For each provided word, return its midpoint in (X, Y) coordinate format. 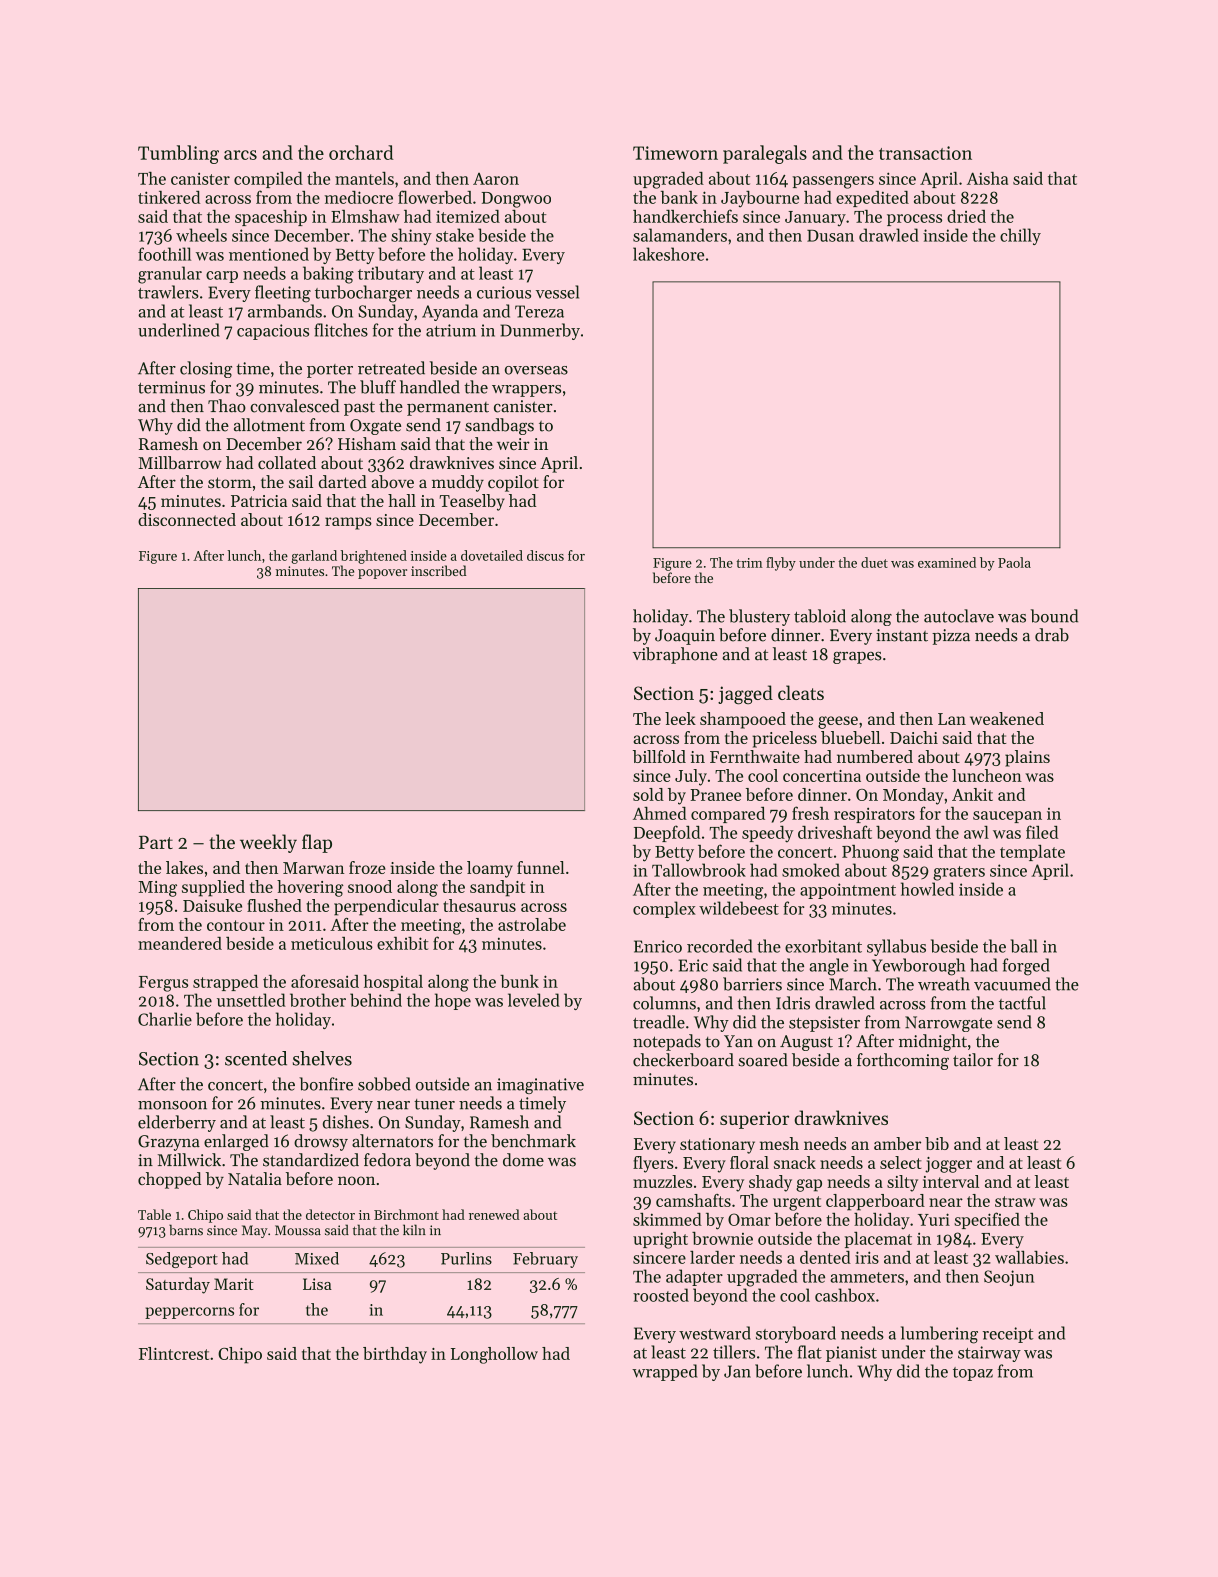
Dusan (830, 236)
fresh (810, 813)
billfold (659, 756)
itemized (468, 216)
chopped (169, 1180)
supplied (213, 888)
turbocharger (363, 294)
